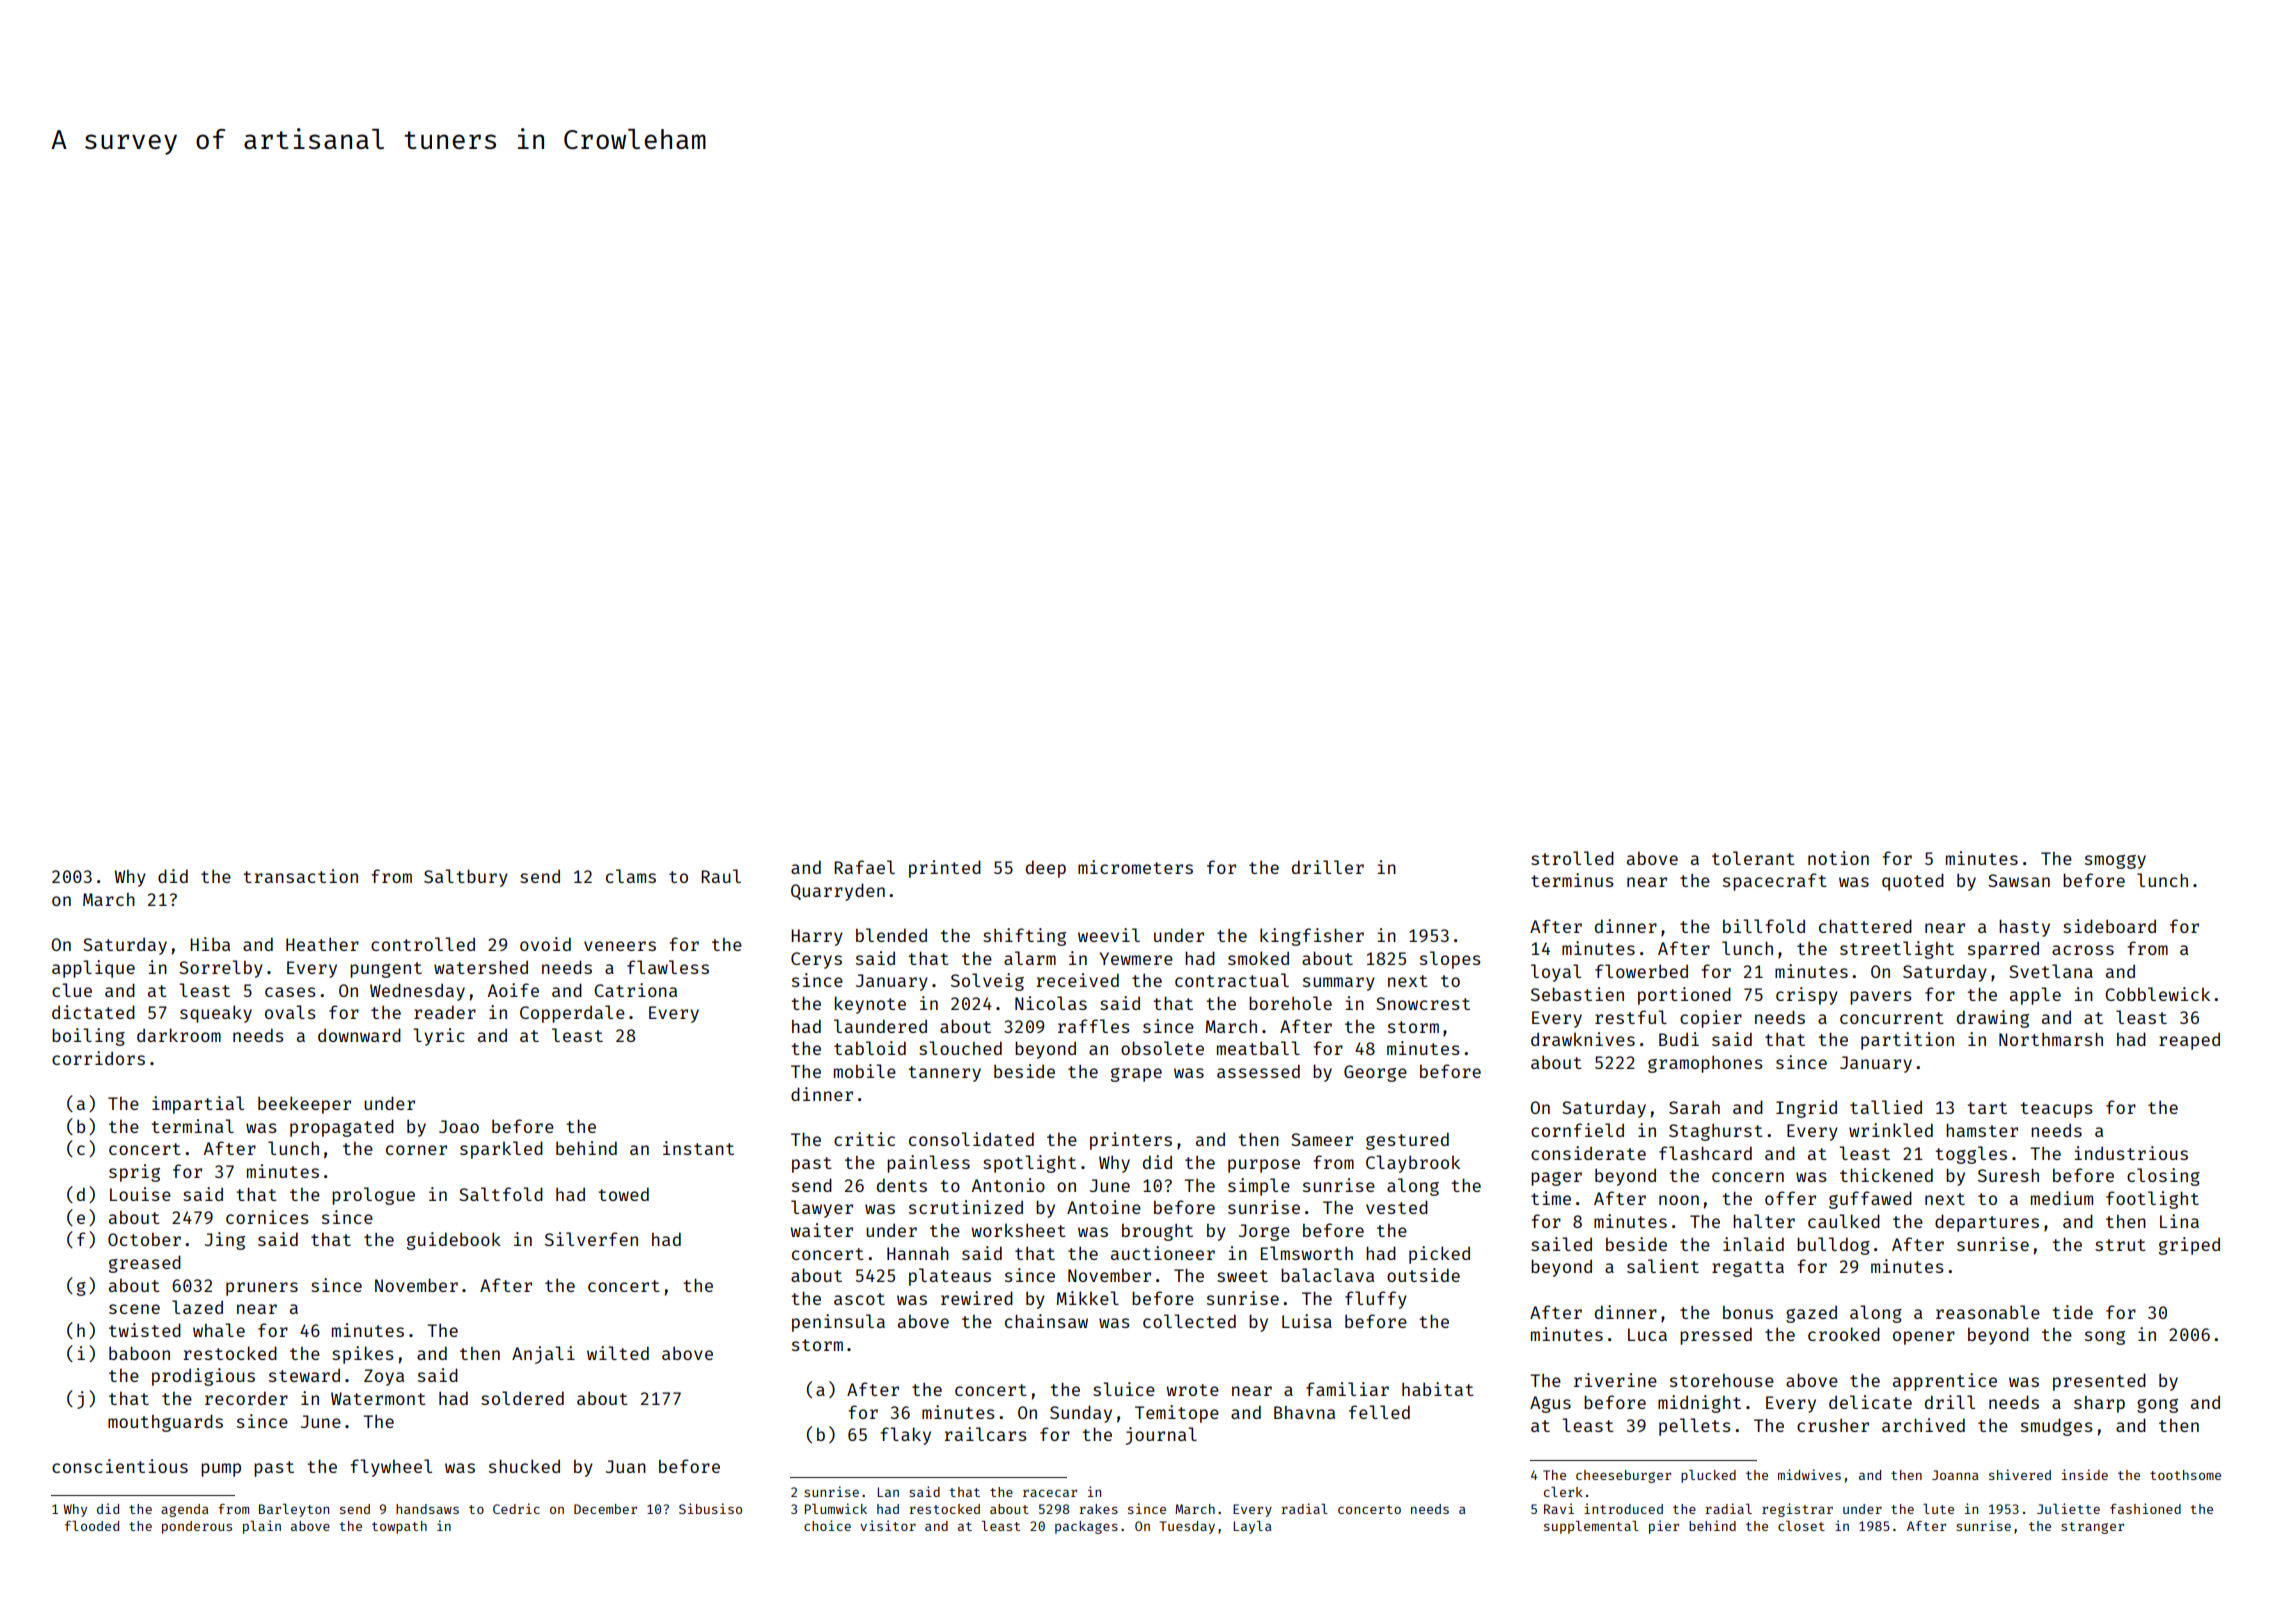 The image size is (2283, 1614). I want to click on raffles, so click(1094, 1026).
